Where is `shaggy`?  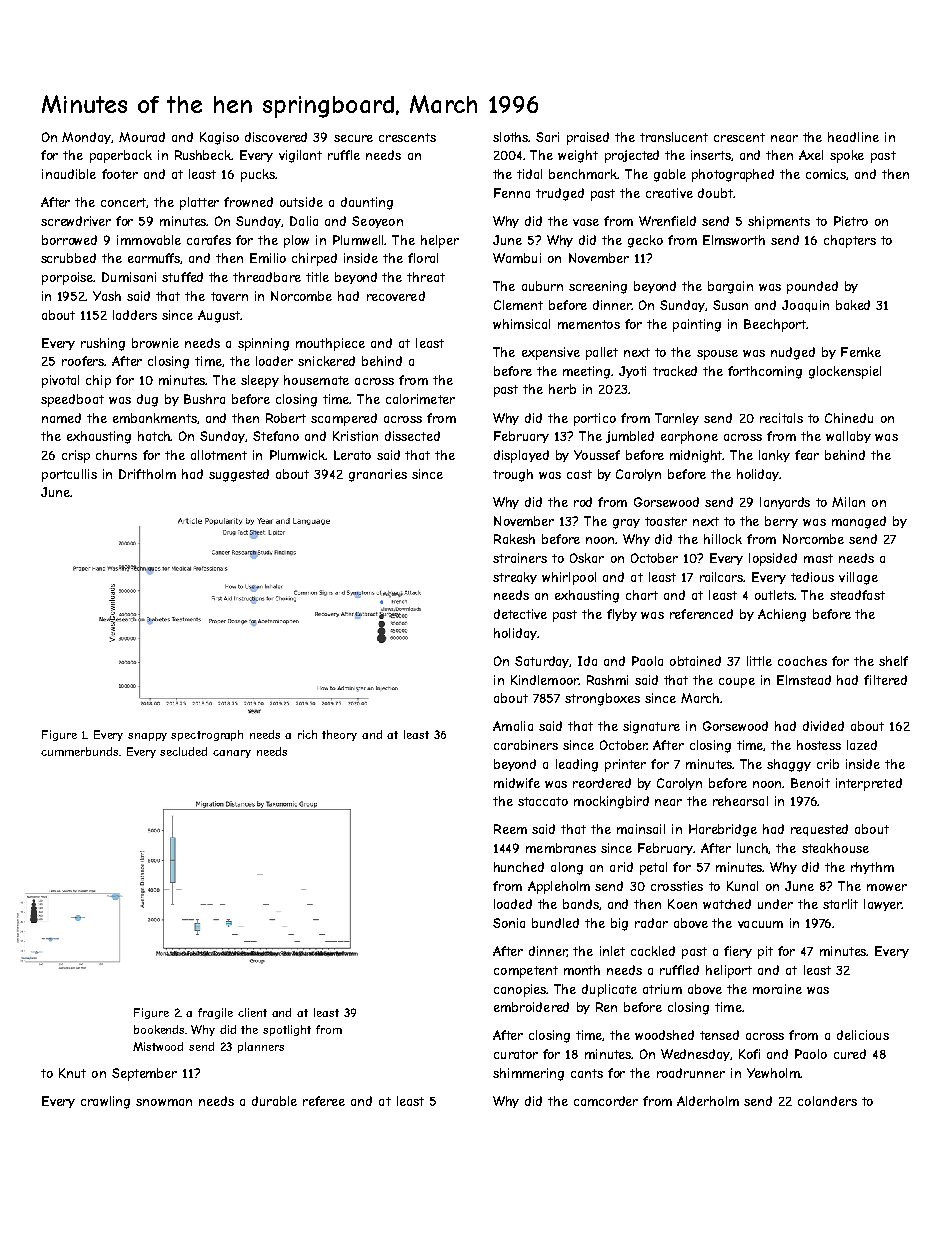
shaggy is located at coordinates (789, 765).
